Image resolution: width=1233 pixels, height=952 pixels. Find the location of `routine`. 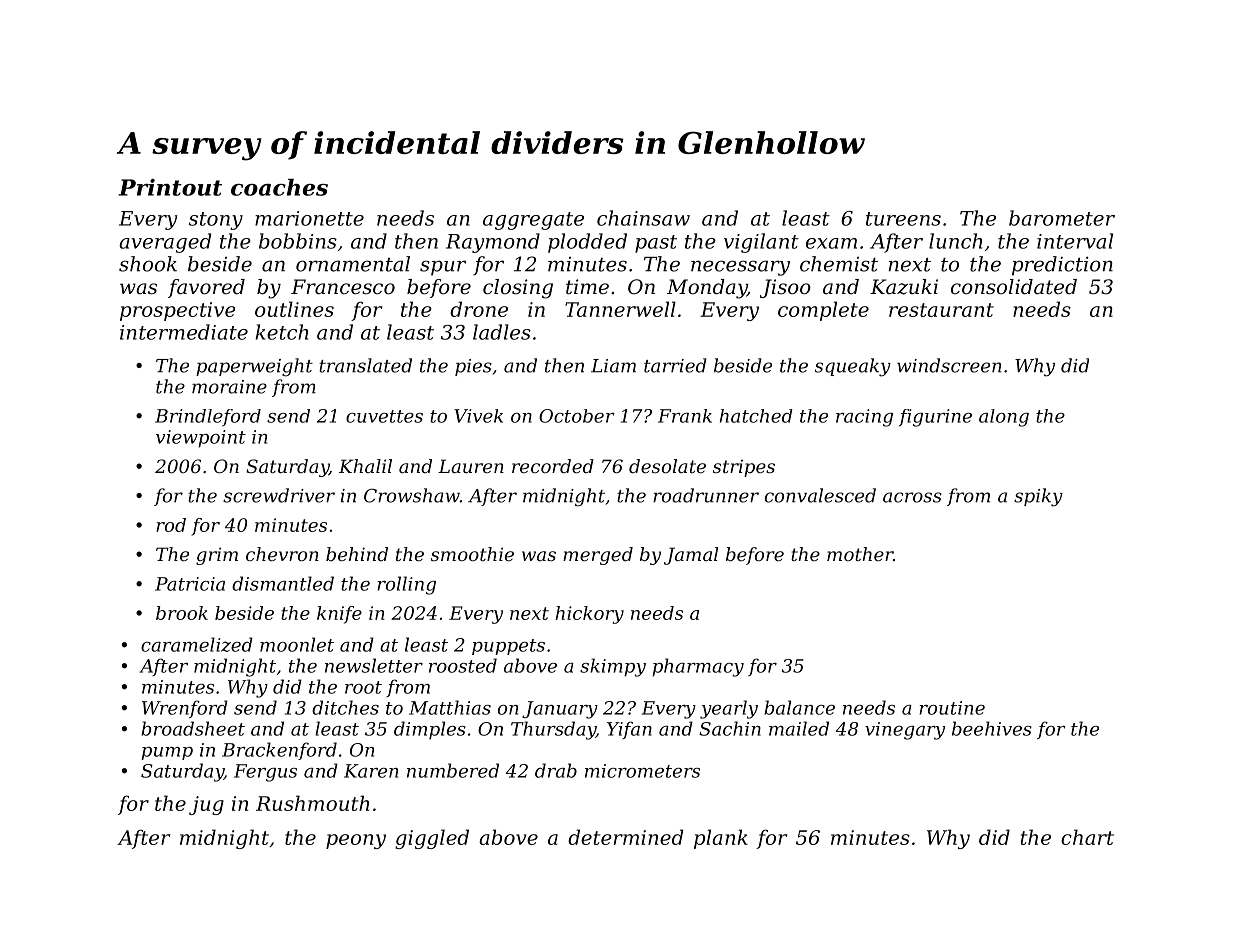

routine is located at coordinates (952, 708).
